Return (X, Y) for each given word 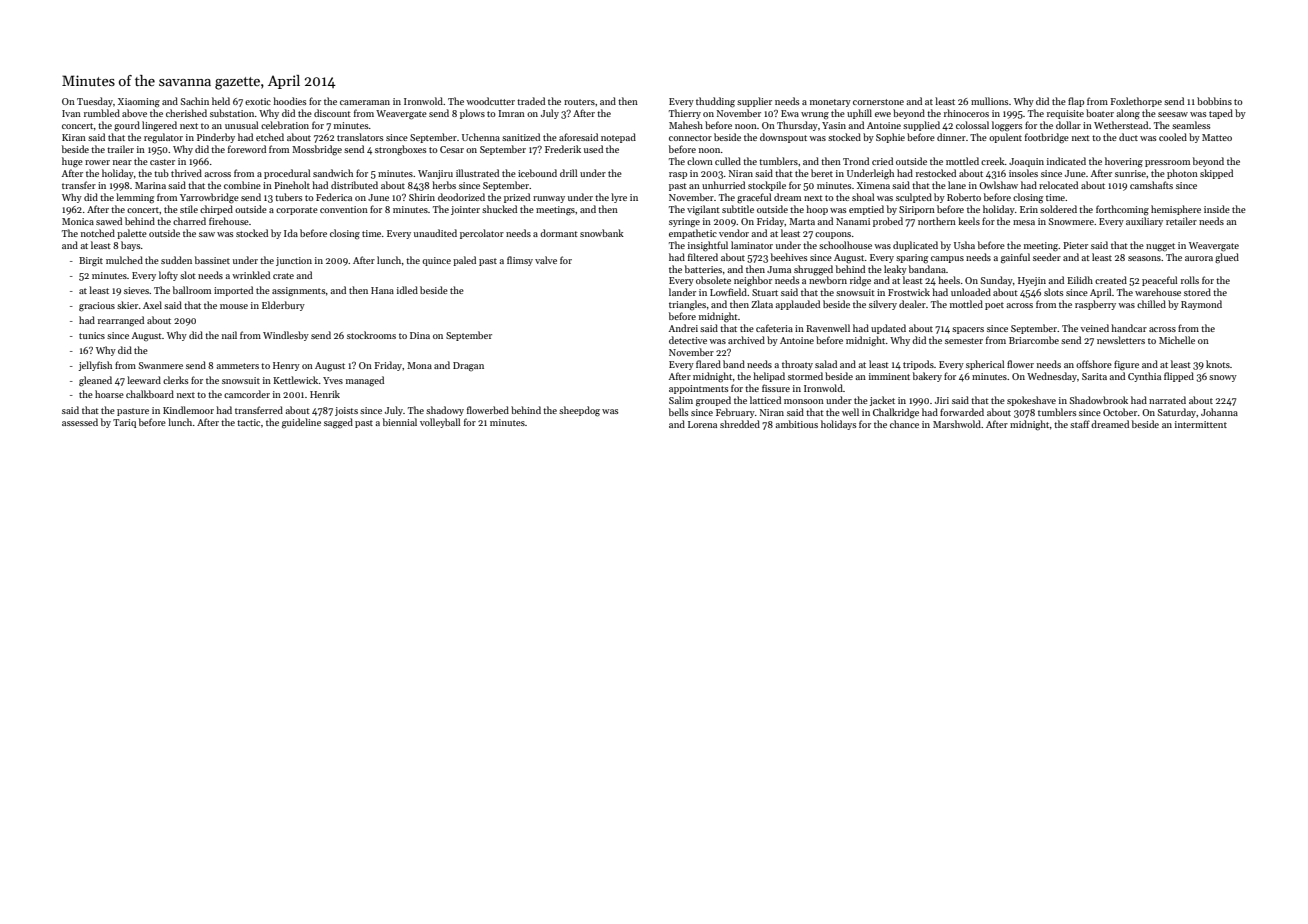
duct (1128, 137)
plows (472, 114)
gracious (97, 307)
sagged (338, 423)
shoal (863, 197)
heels (949, 280)
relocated (1058, 185)
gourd (127, 126)
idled (407, 290)
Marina (150, 185)
